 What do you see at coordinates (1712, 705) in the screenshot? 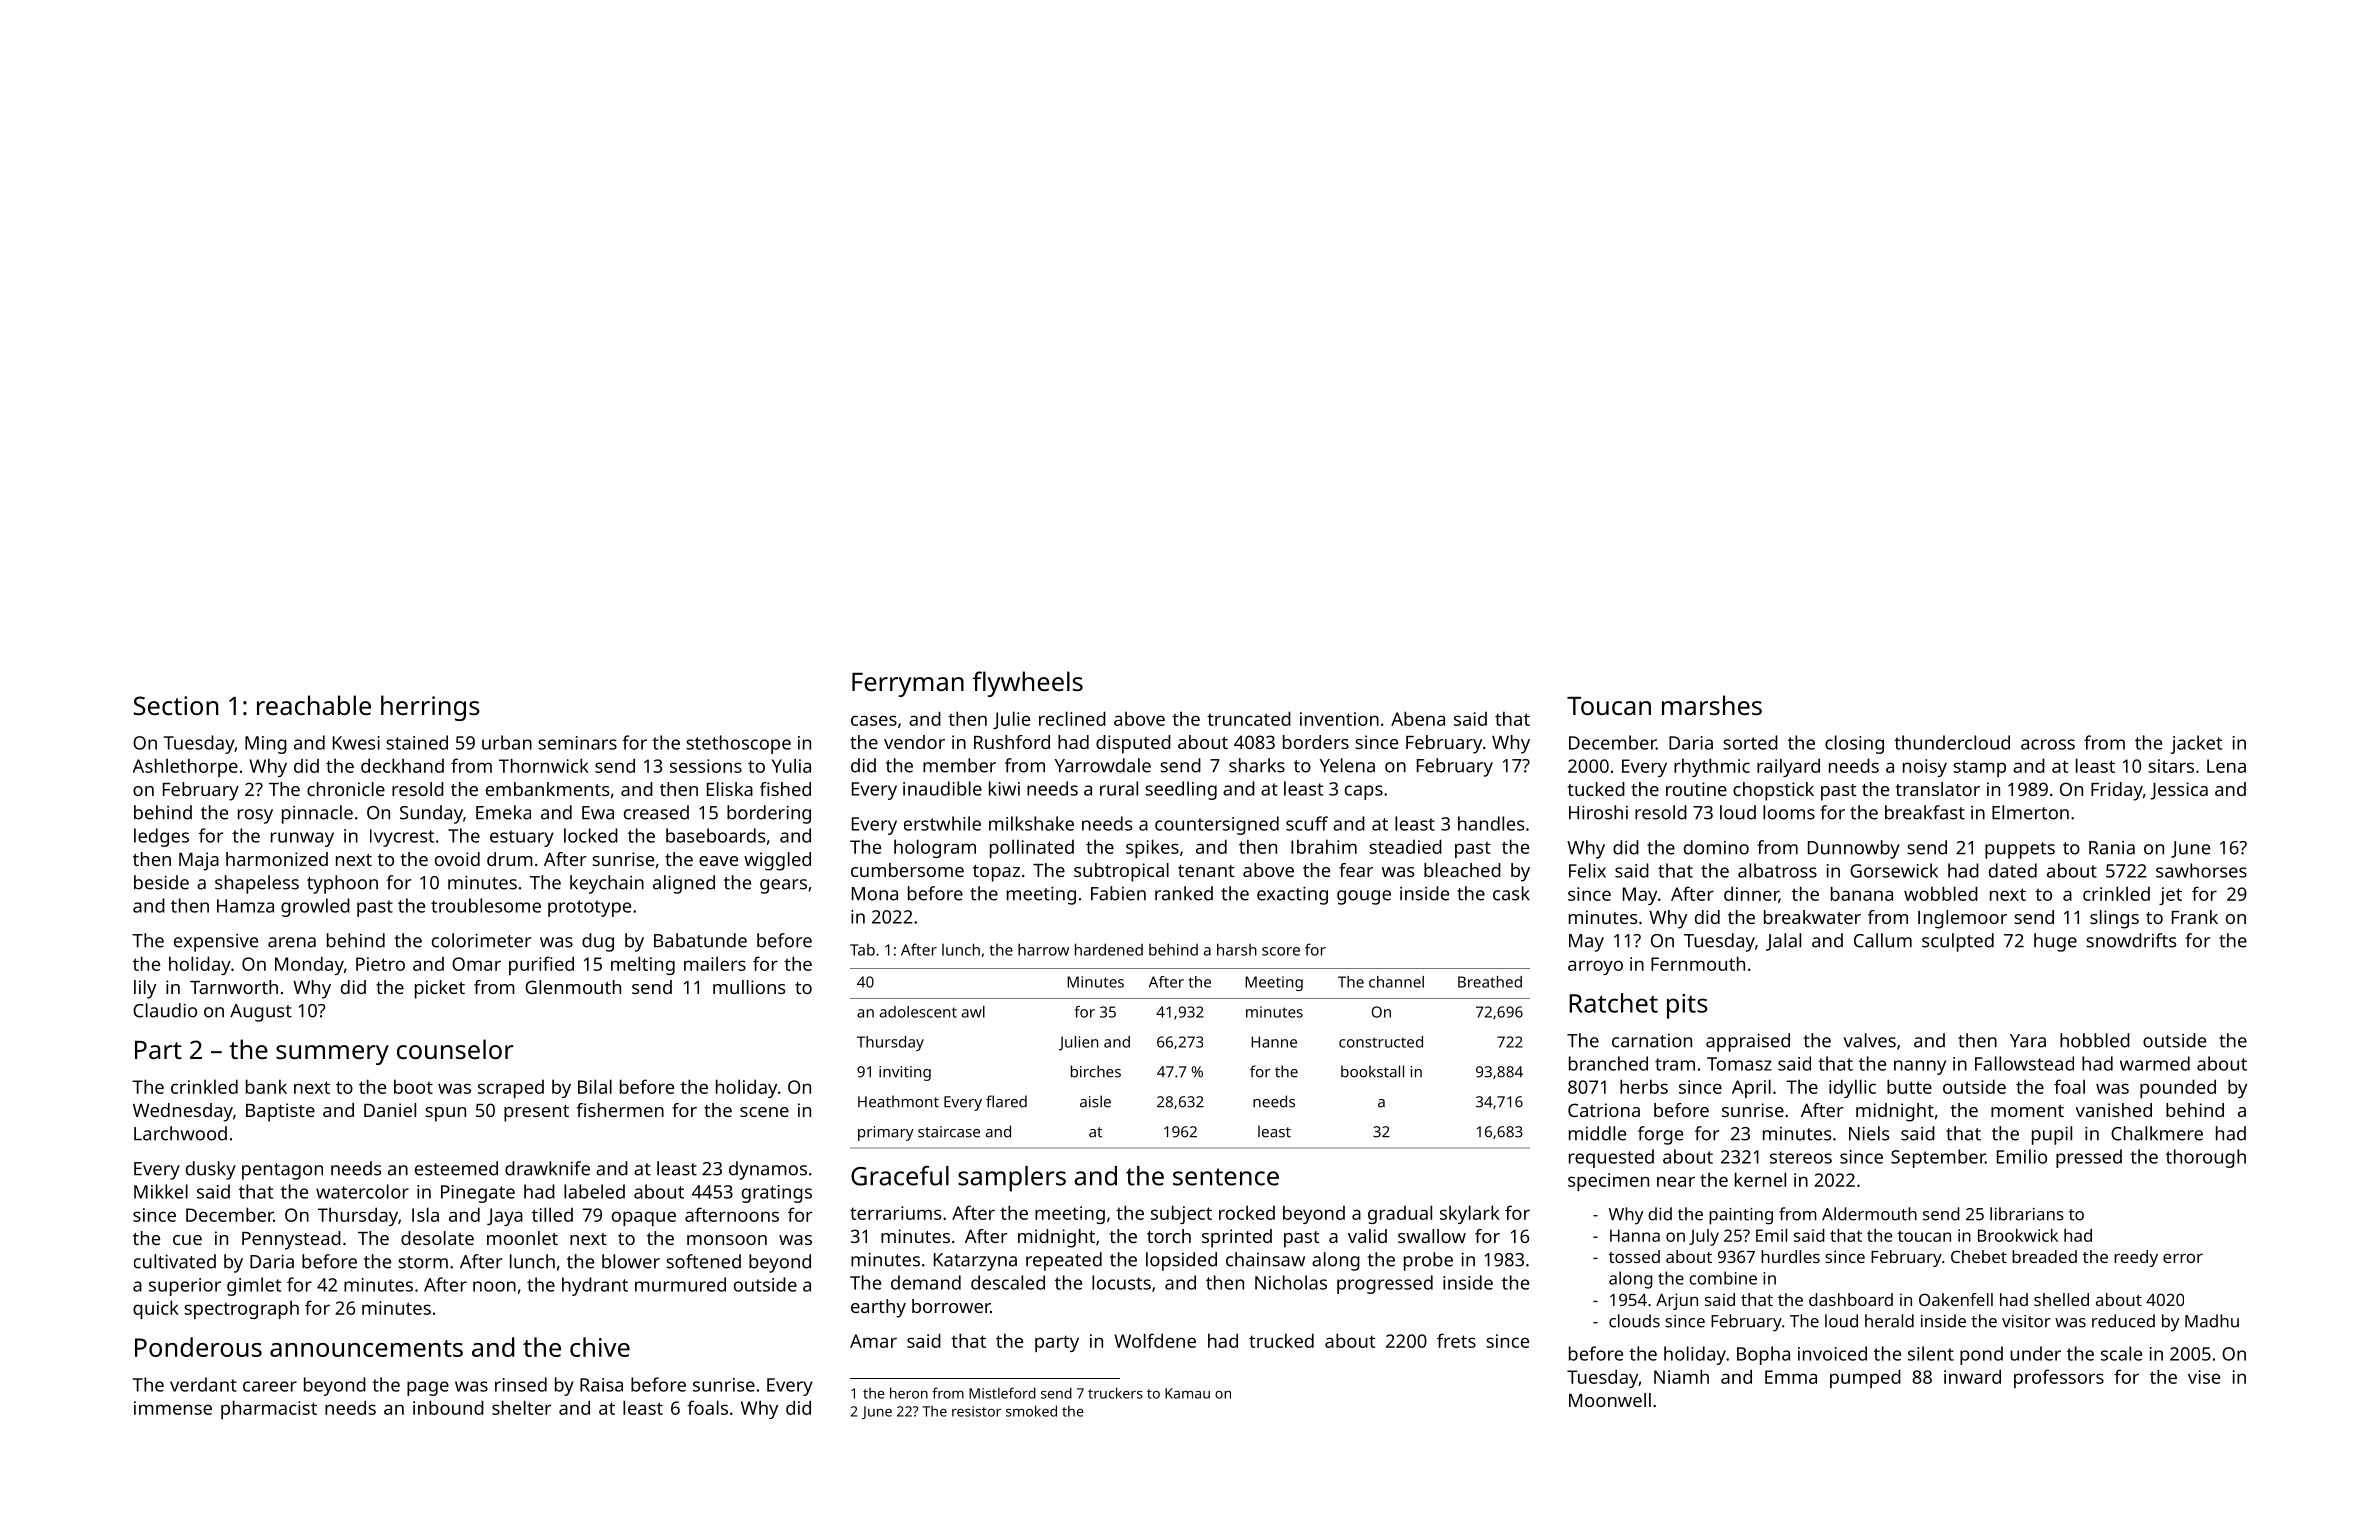
I see `marshes` at bounding box center [1712, 705].
